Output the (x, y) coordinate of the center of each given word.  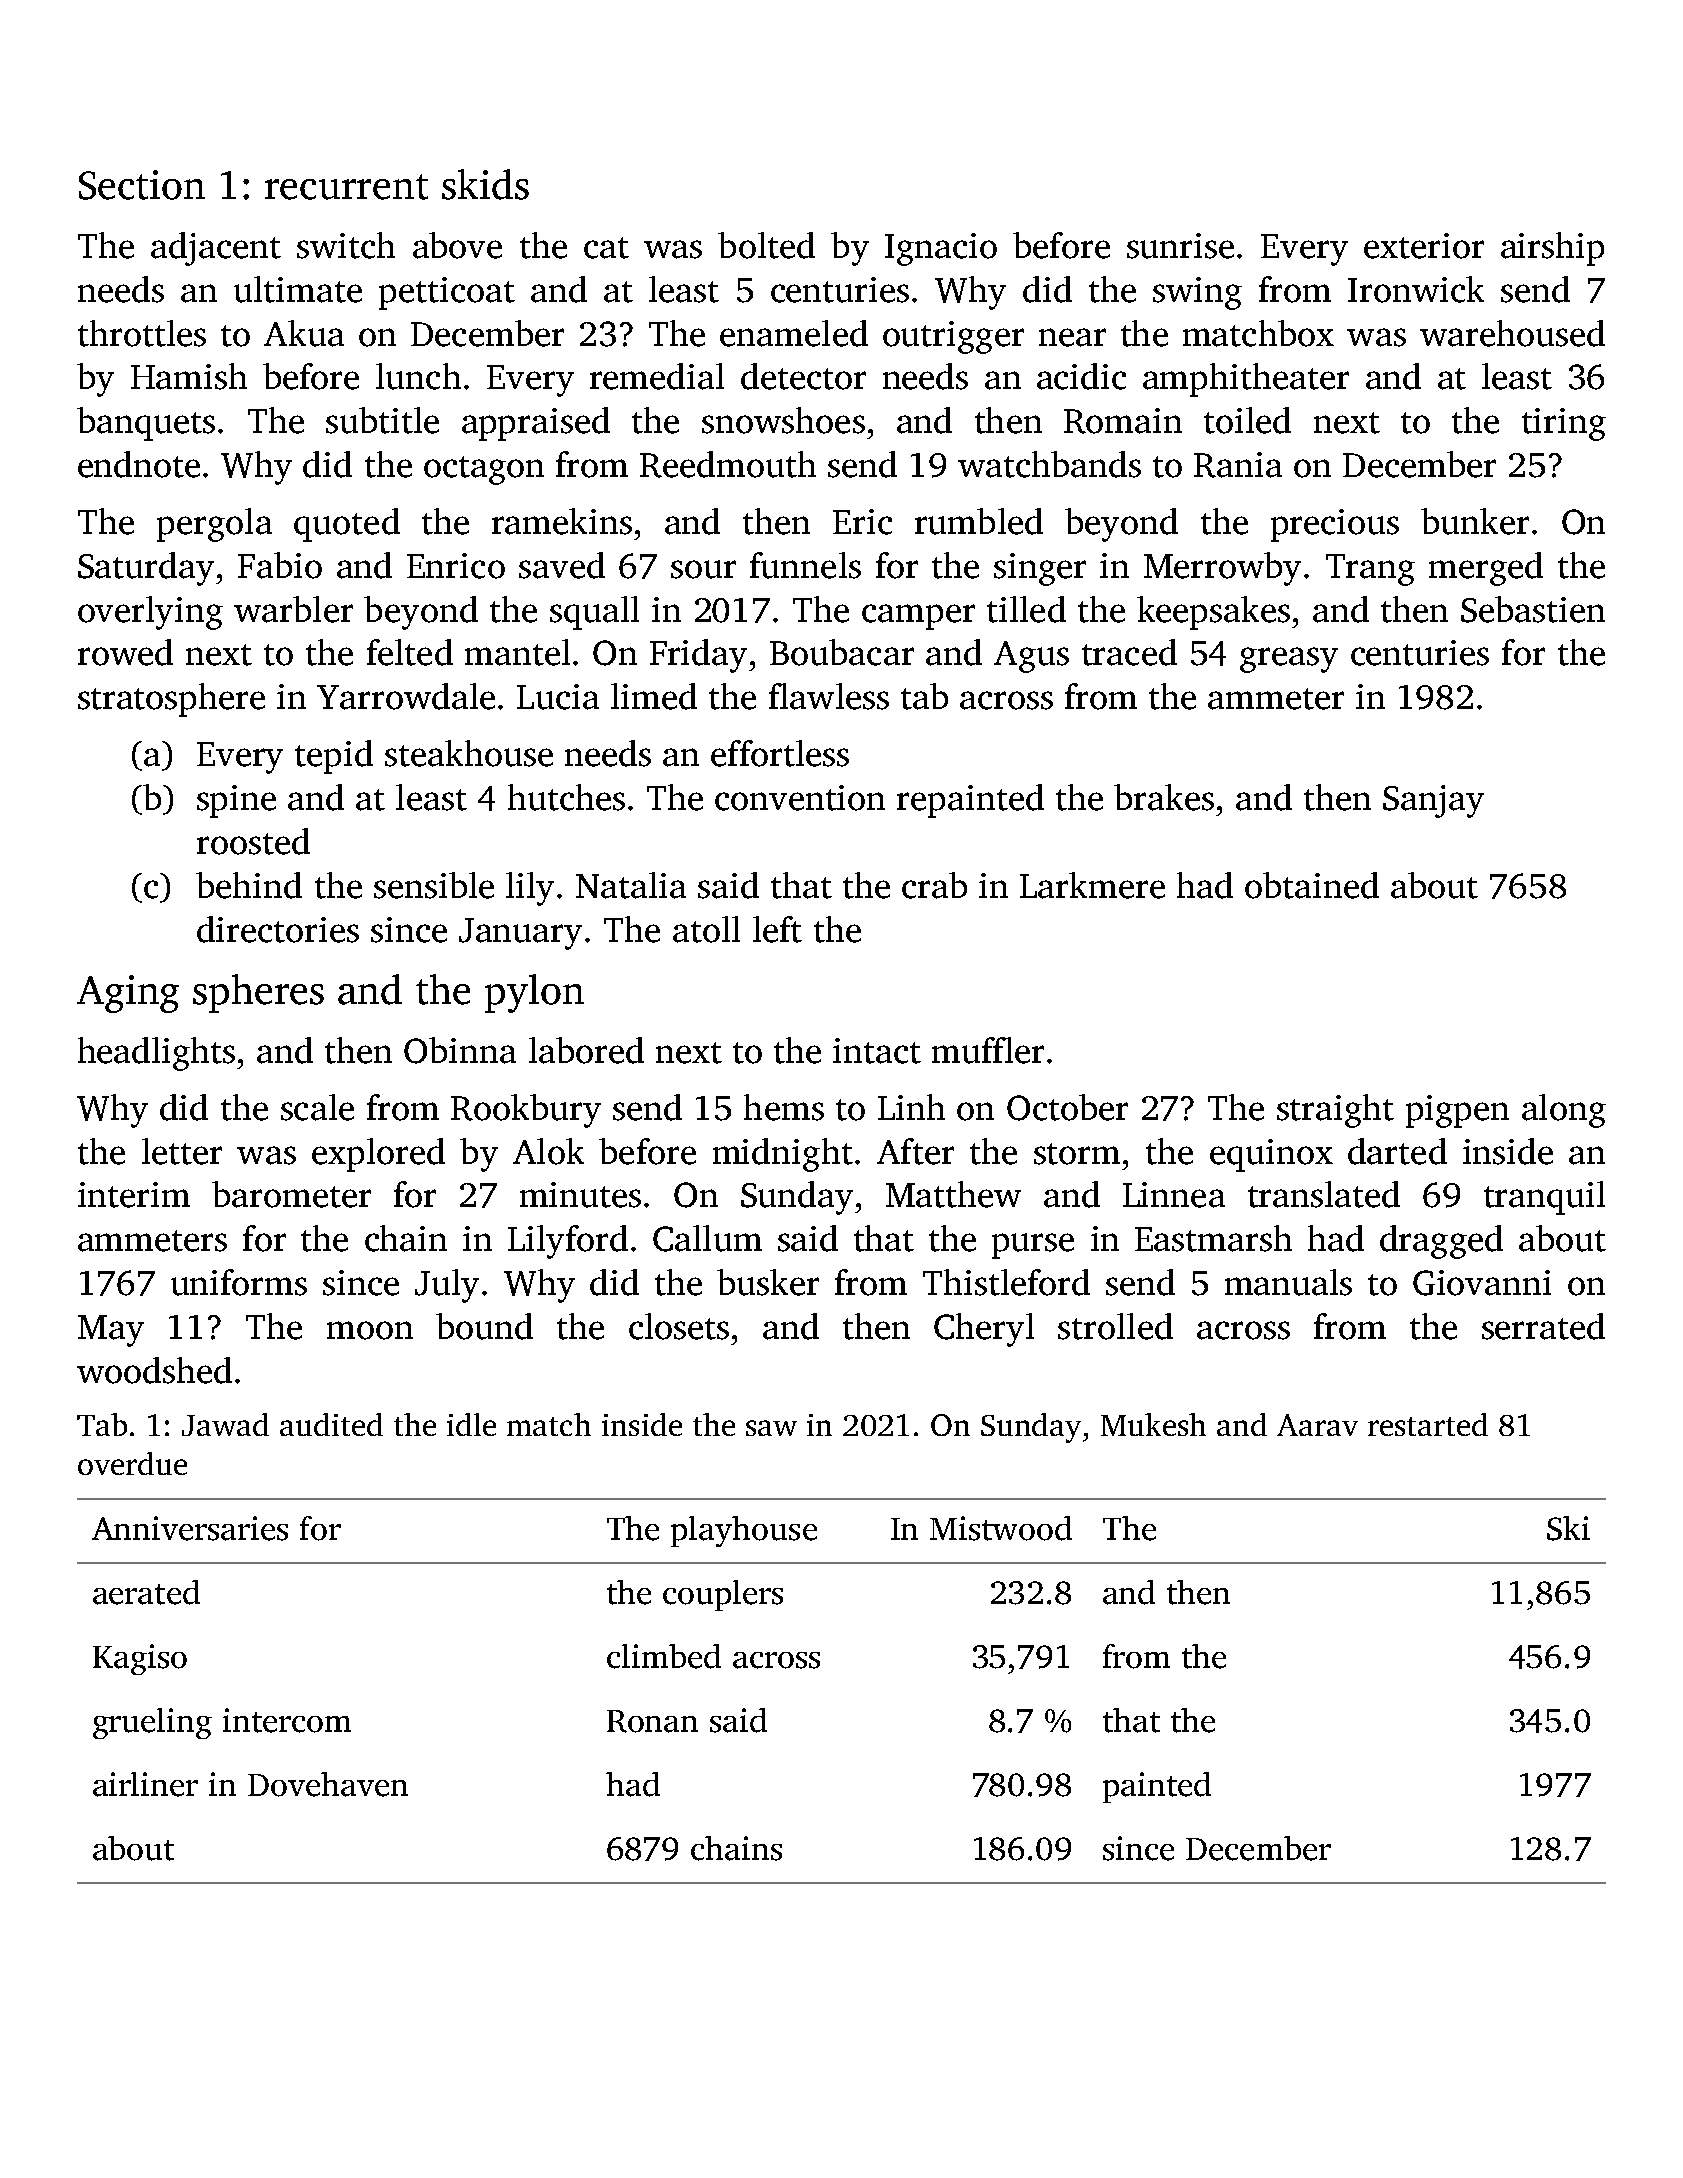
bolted (766, 245)
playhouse (744, 1531)
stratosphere (171, 700)
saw (771, 1428)
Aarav (1317, 1425)
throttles (142, 333)
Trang (1370, 570)
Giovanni (1482, 1283)
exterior (1424, 246)
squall (594, 613)
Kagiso (140, 1659)
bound (484, 1326)
